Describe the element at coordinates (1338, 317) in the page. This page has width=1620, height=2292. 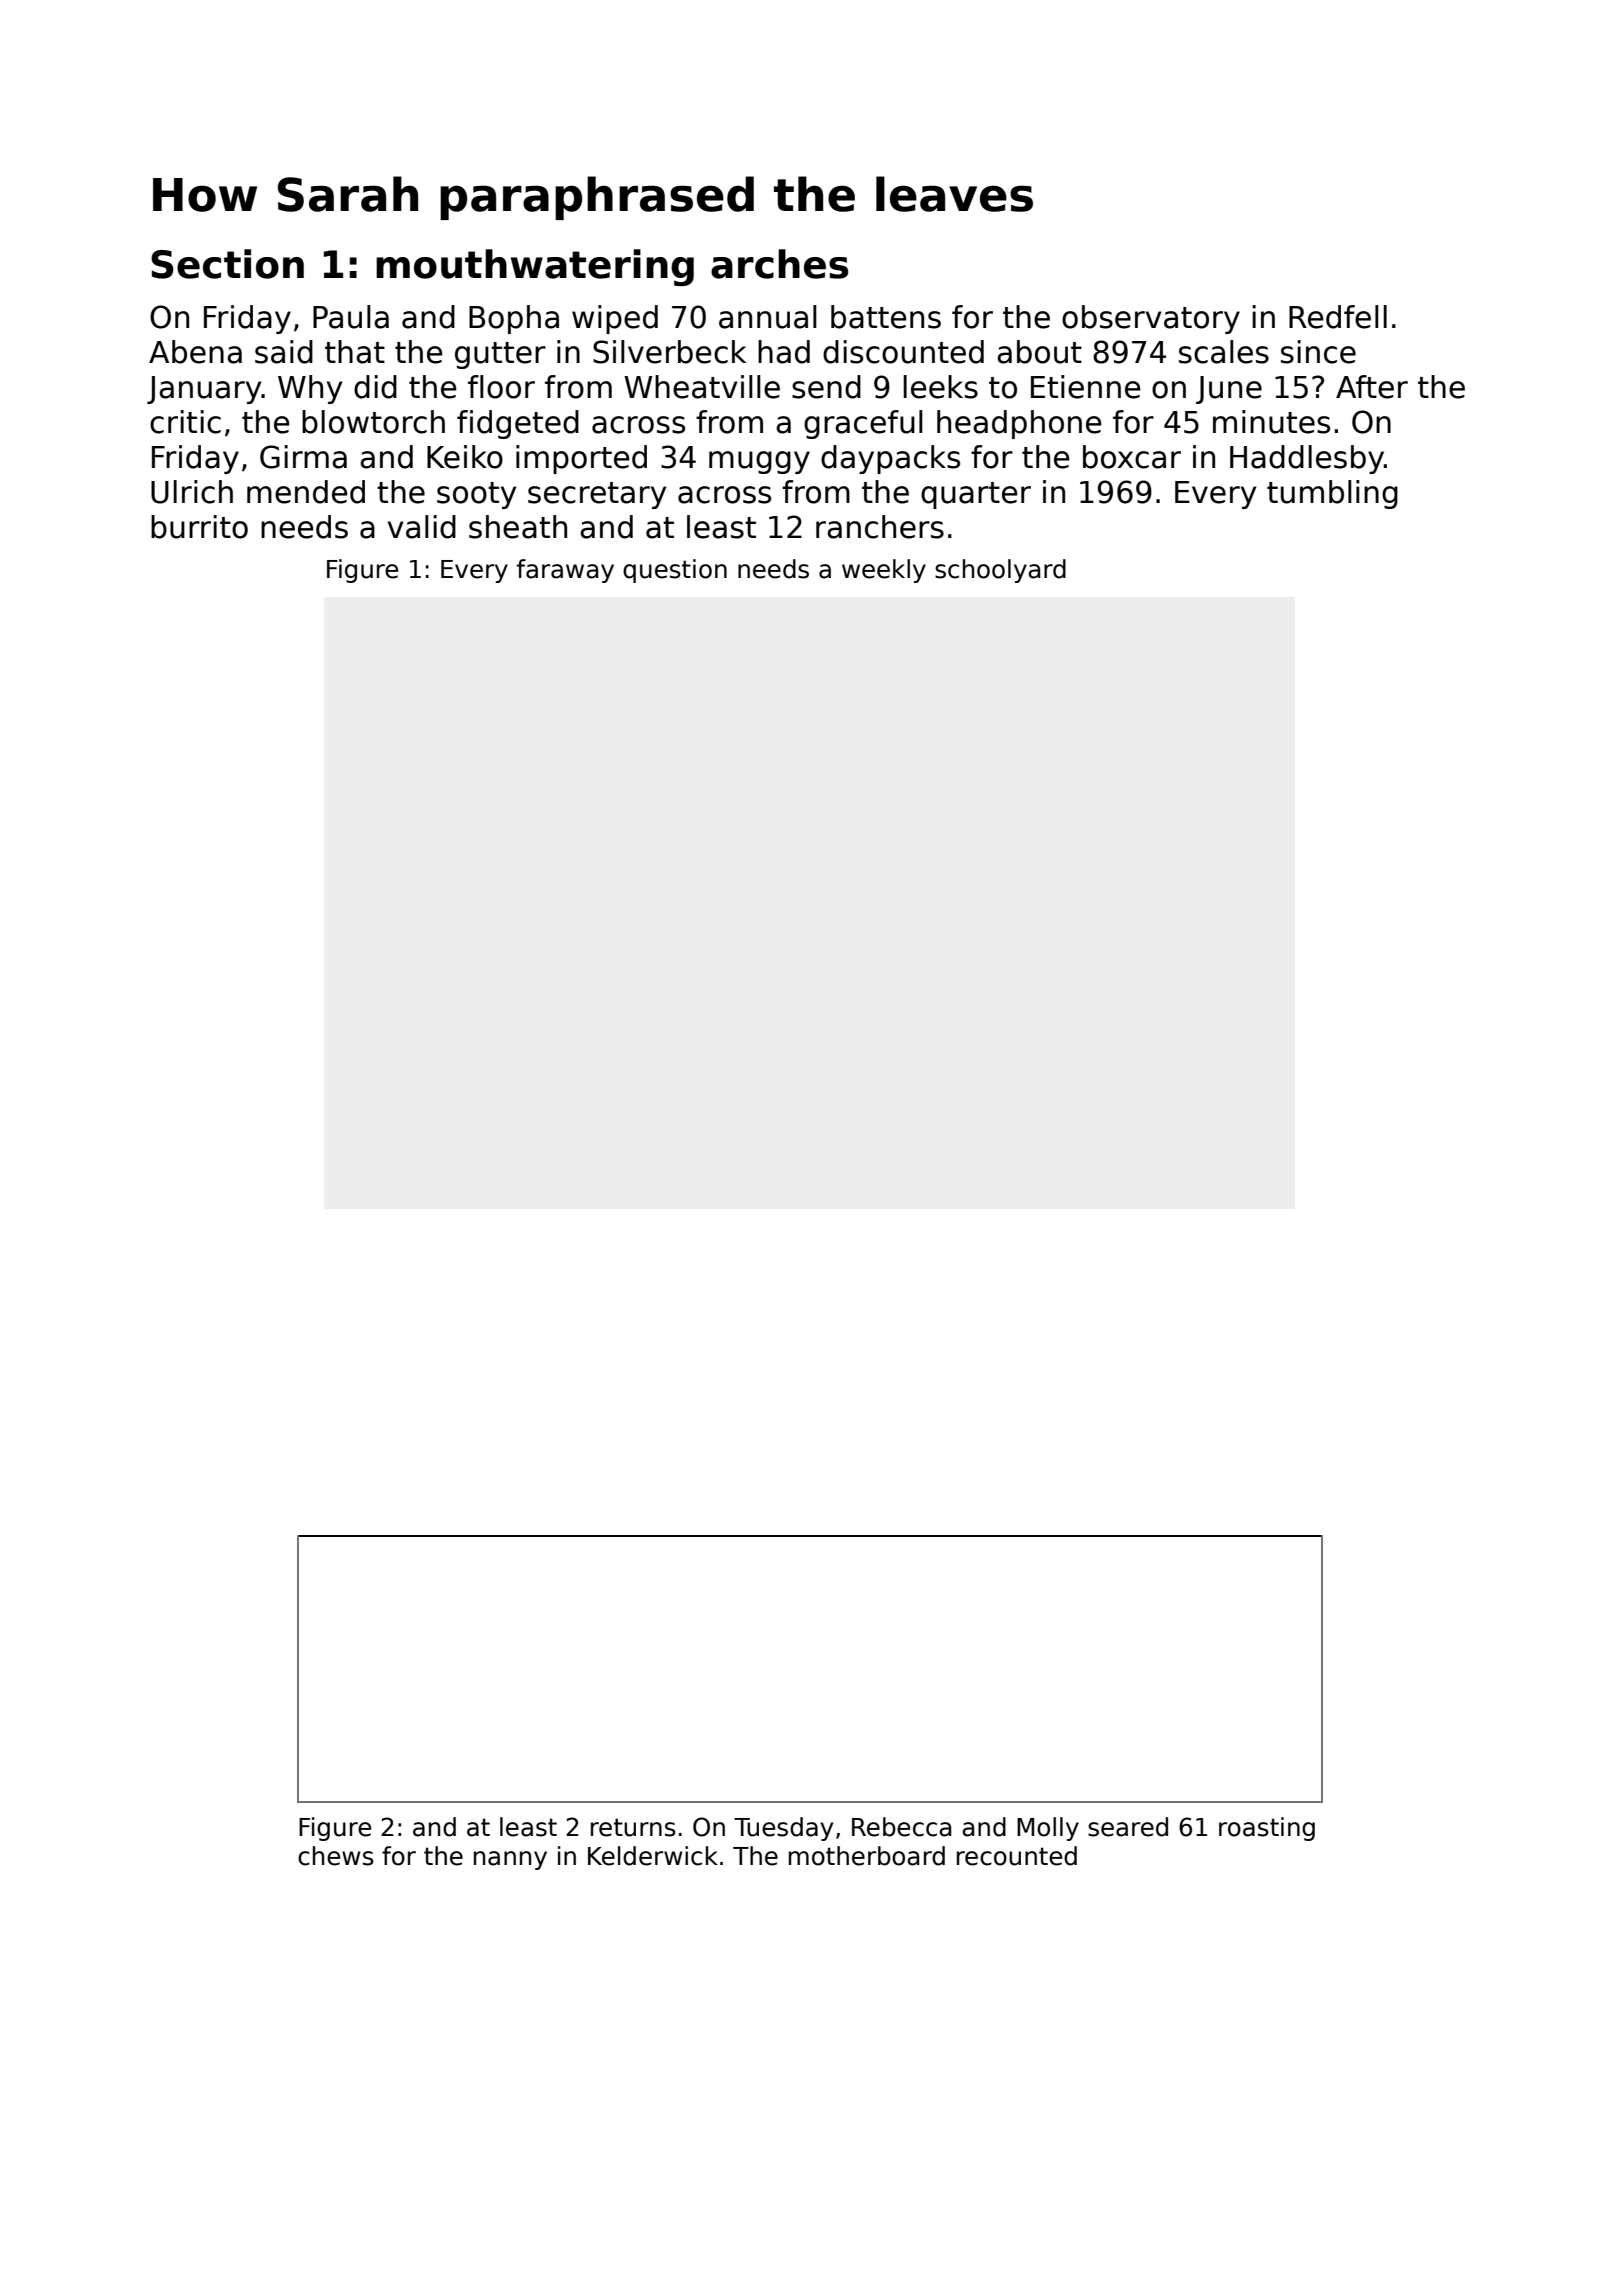
I see `Redfell` at that location.
